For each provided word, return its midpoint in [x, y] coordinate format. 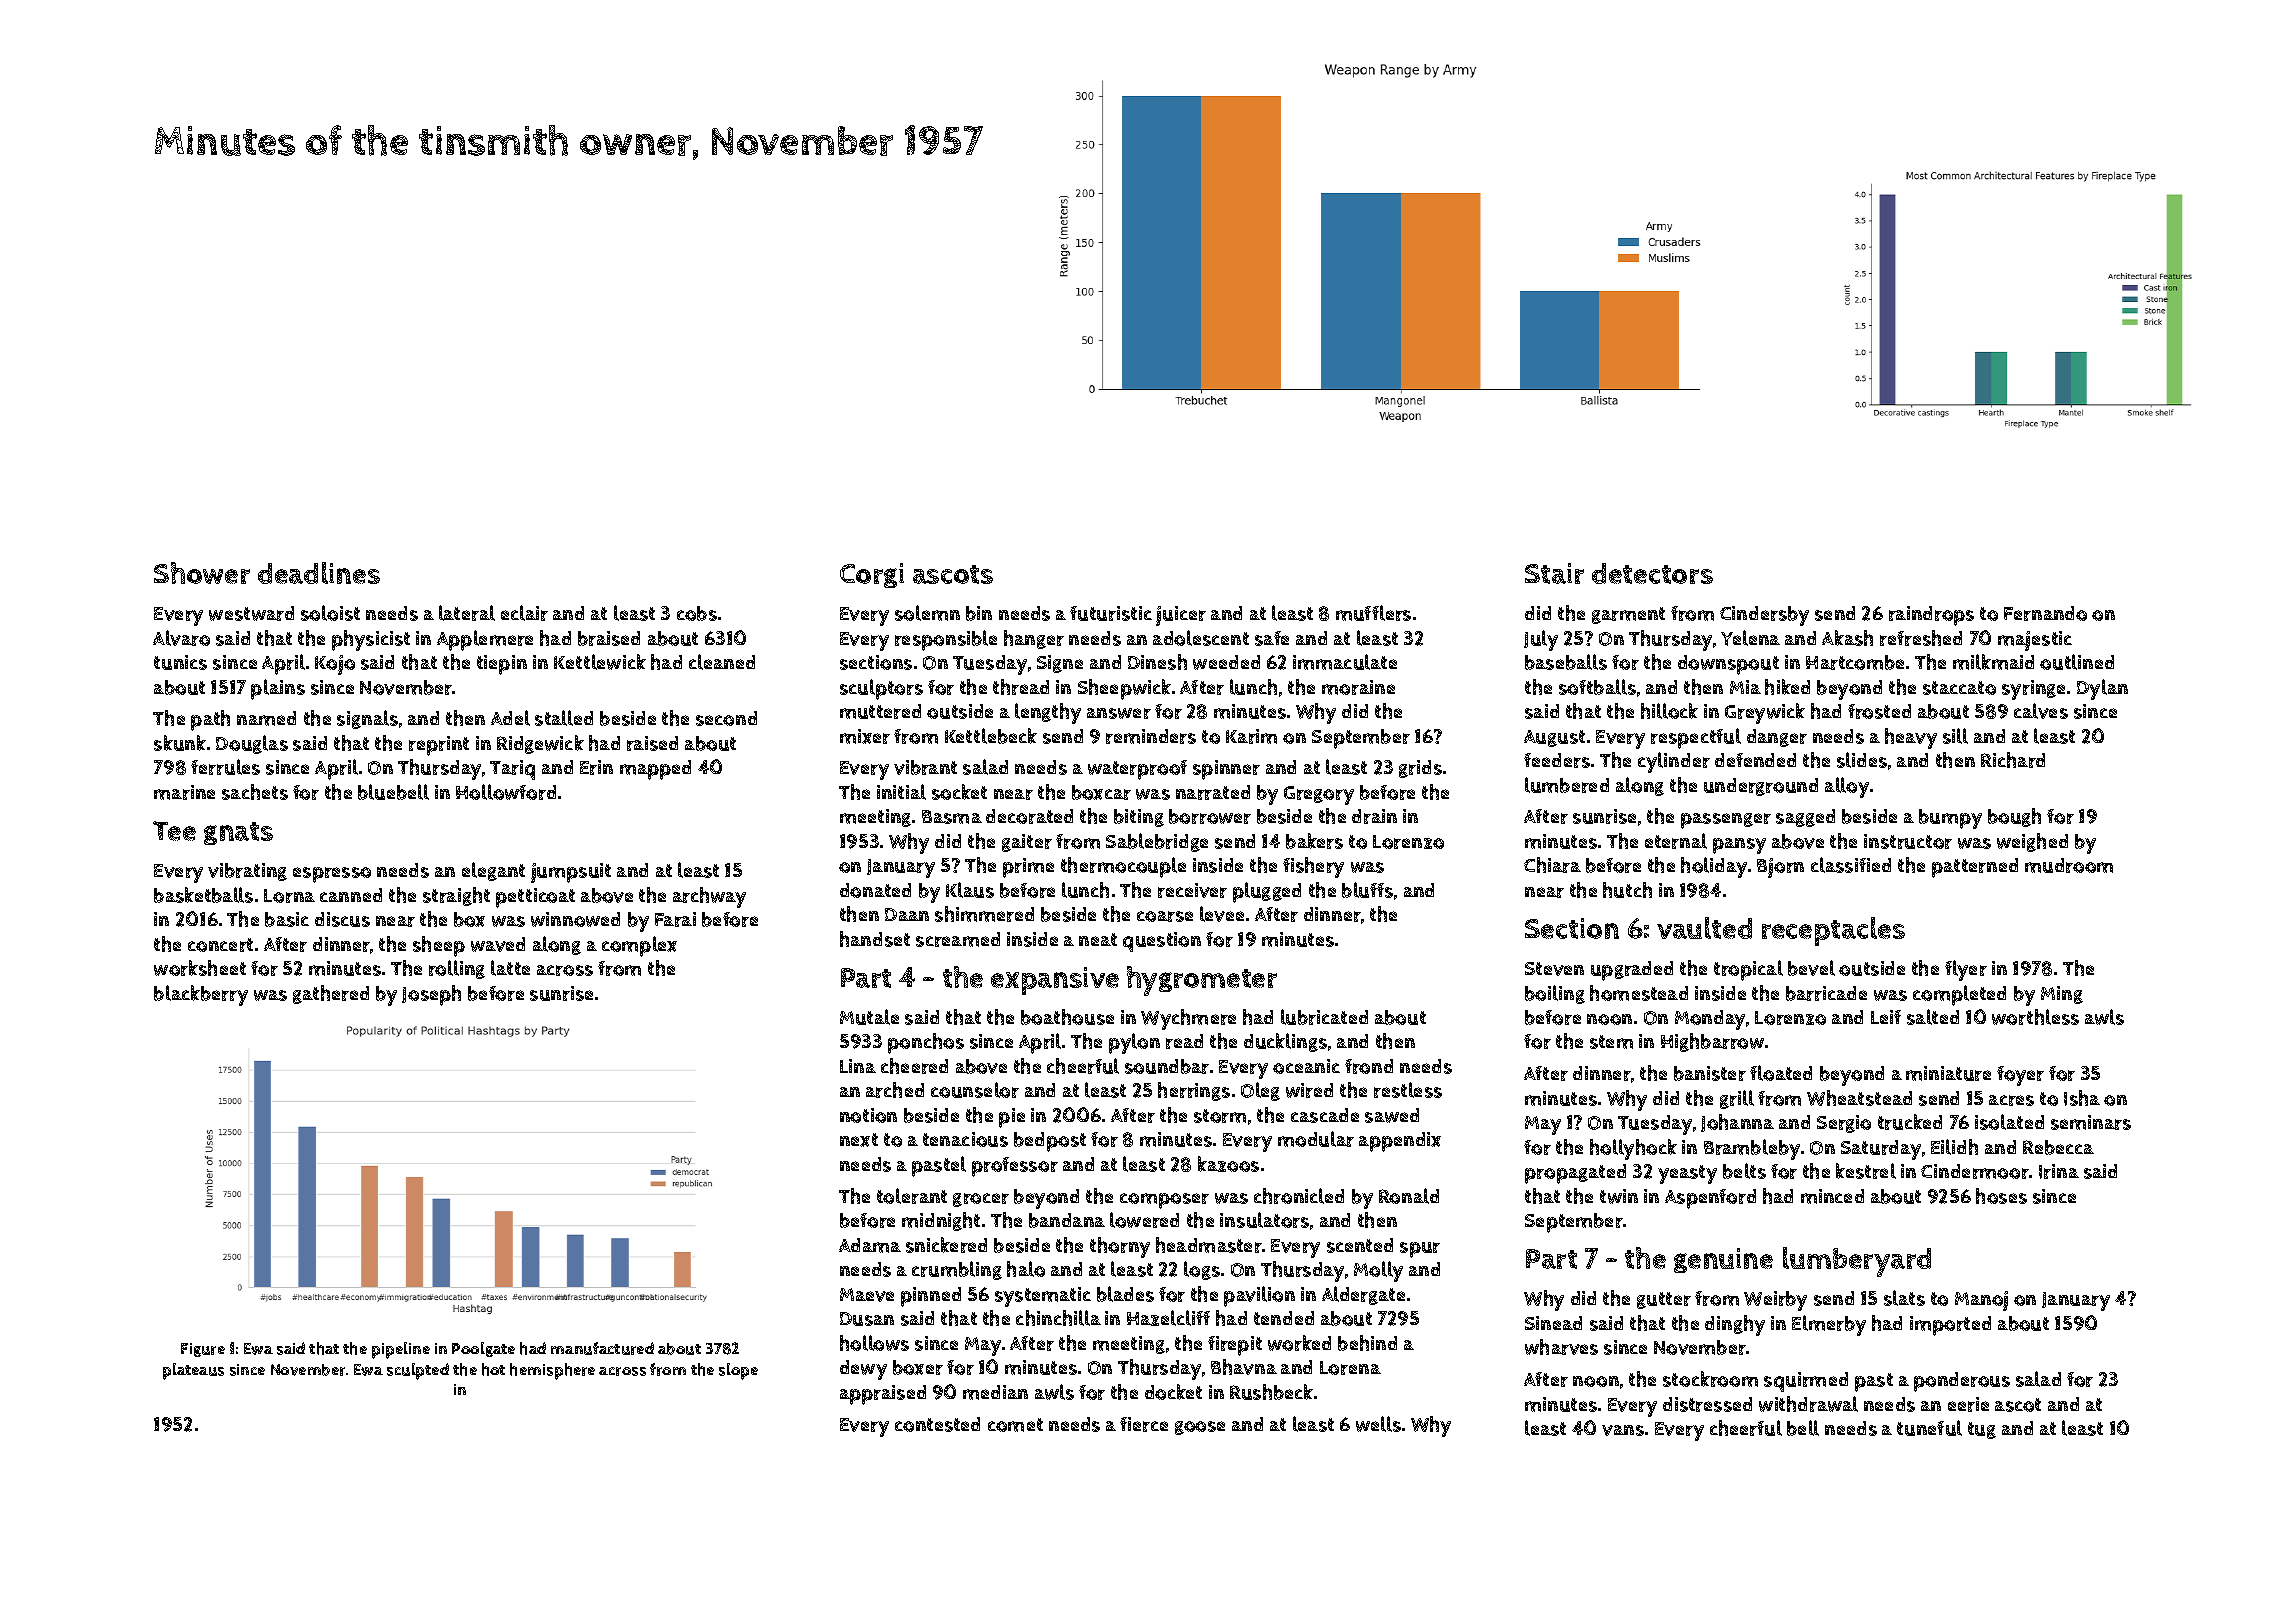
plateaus [193, 1371]
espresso [332, 875]
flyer [1966, 970]
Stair [1554, 573]
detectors [1652, 573]
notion [868, 1115]
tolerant [912, 1196]
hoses [2001, 1196]
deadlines [319, 573]
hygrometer [1202, 981]
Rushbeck [1271, 1392]
